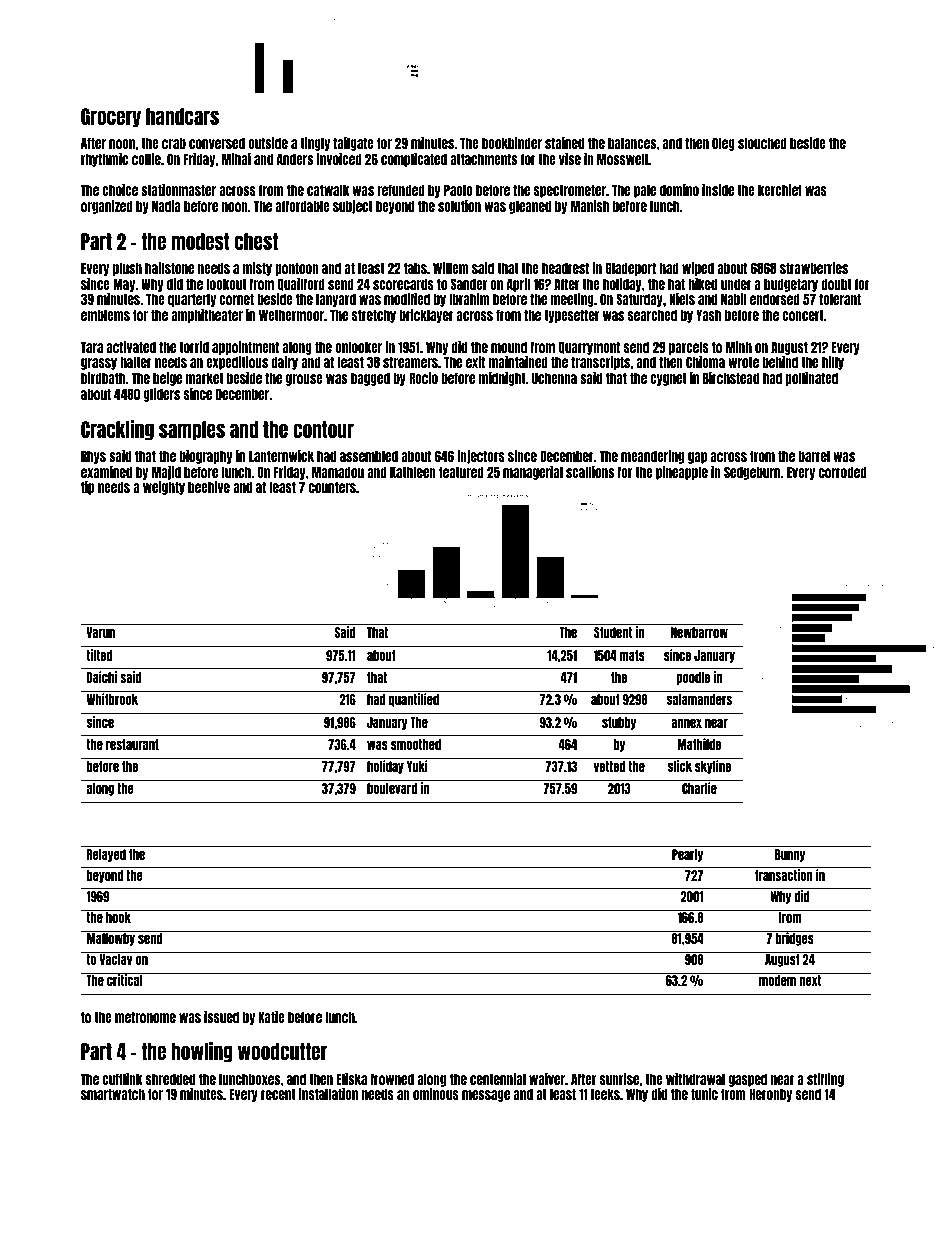 The image size is (952, 1233). Describe the element at coordinates (461, 472) in the page. I see `featured` at that location.
